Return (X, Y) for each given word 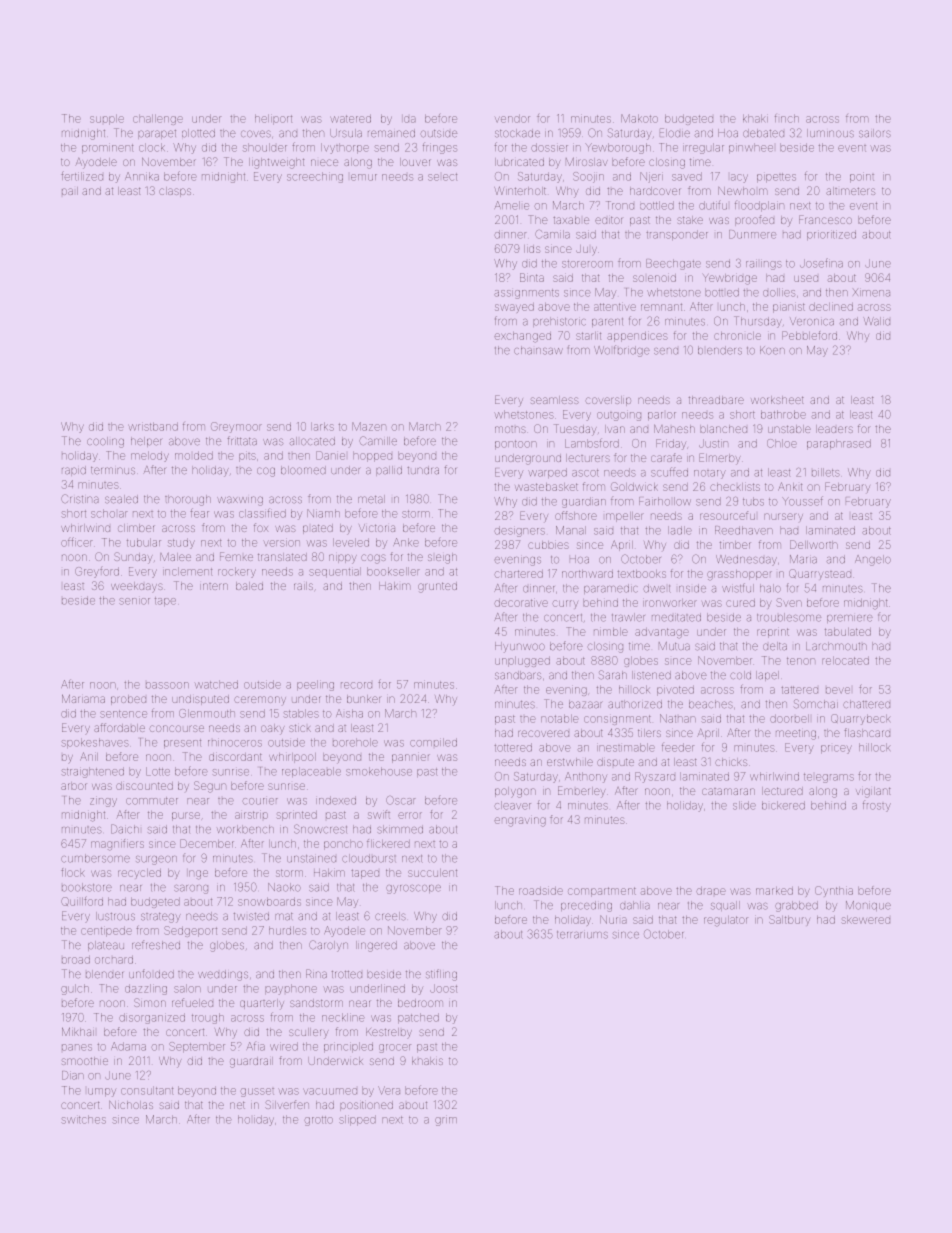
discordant (235, 757)
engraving (520, 822)
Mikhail (78, 1032)
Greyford (97, 572)
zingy (103, 802)
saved (687, 176)
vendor (512, 119)
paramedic (611, 589)
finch (787, 119)
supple (107, 120)
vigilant (873, 792)
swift (379, 814)
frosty (877, 806)
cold (740, 675)
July (586, 250)
